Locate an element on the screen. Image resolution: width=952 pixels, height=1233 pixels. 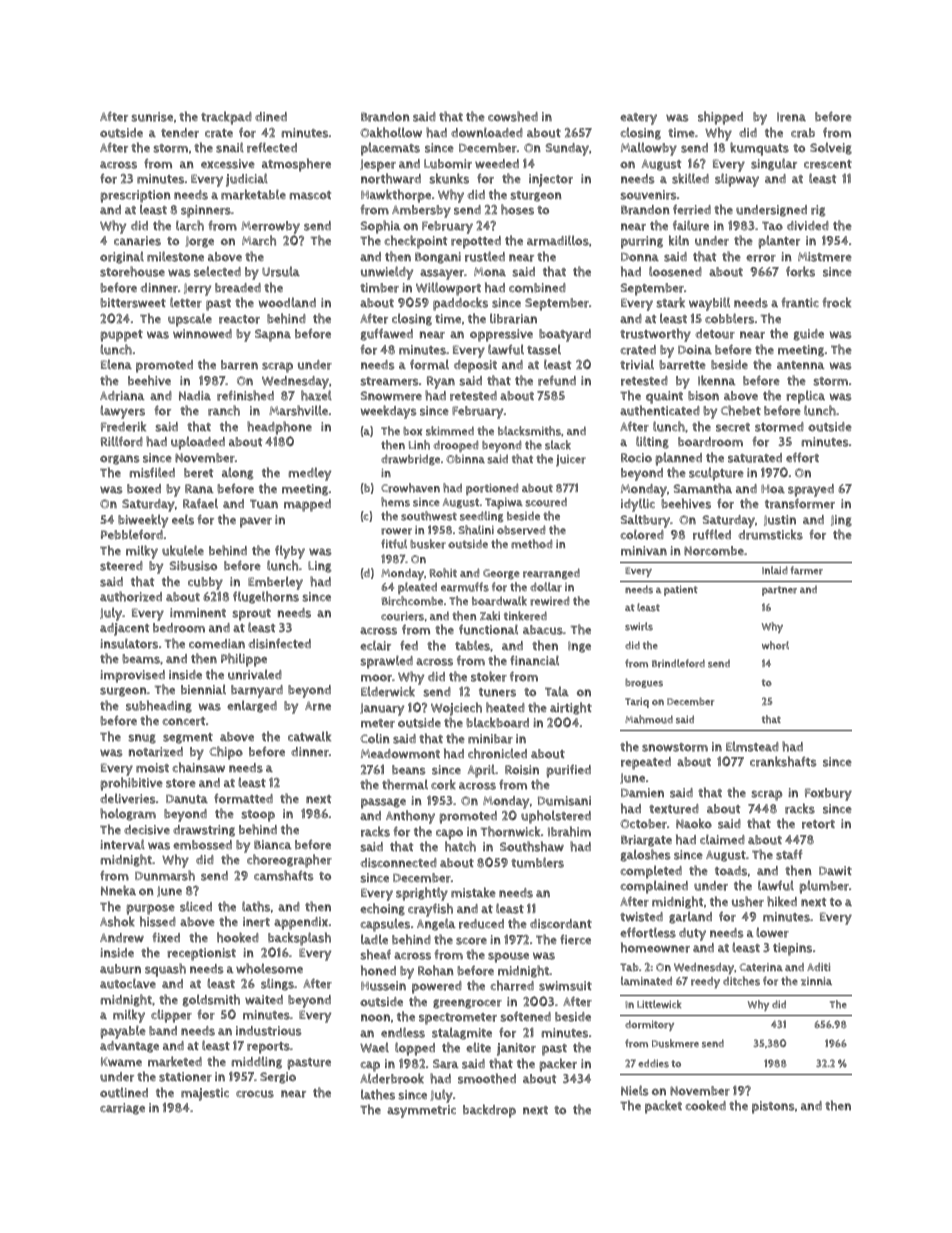
Hawkthorpe is located at coordinates (396, 196).
